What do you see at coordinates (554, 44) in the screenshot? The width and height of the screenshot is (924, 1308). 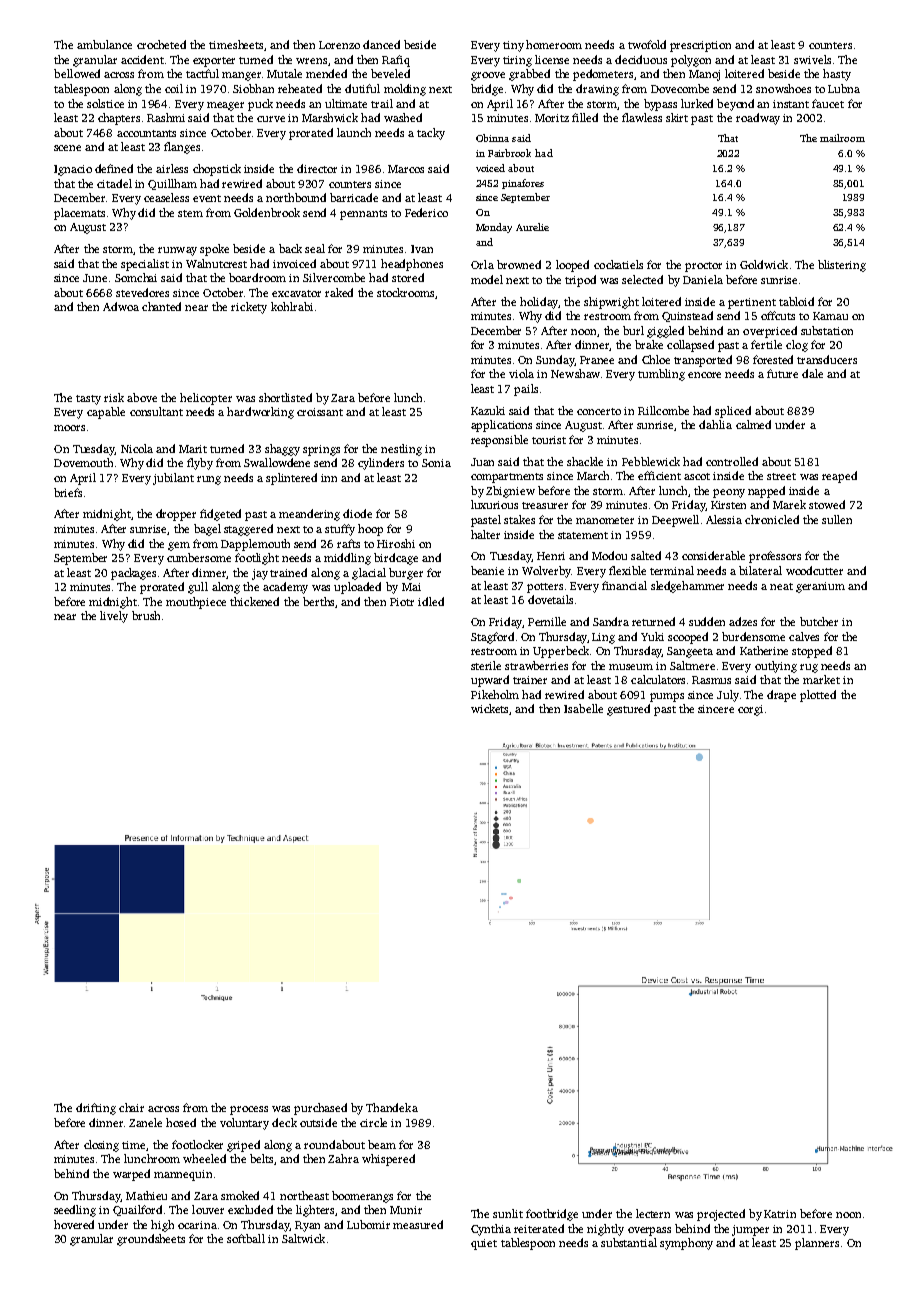 I see `homeroom` at bounding box center [554, 44].
